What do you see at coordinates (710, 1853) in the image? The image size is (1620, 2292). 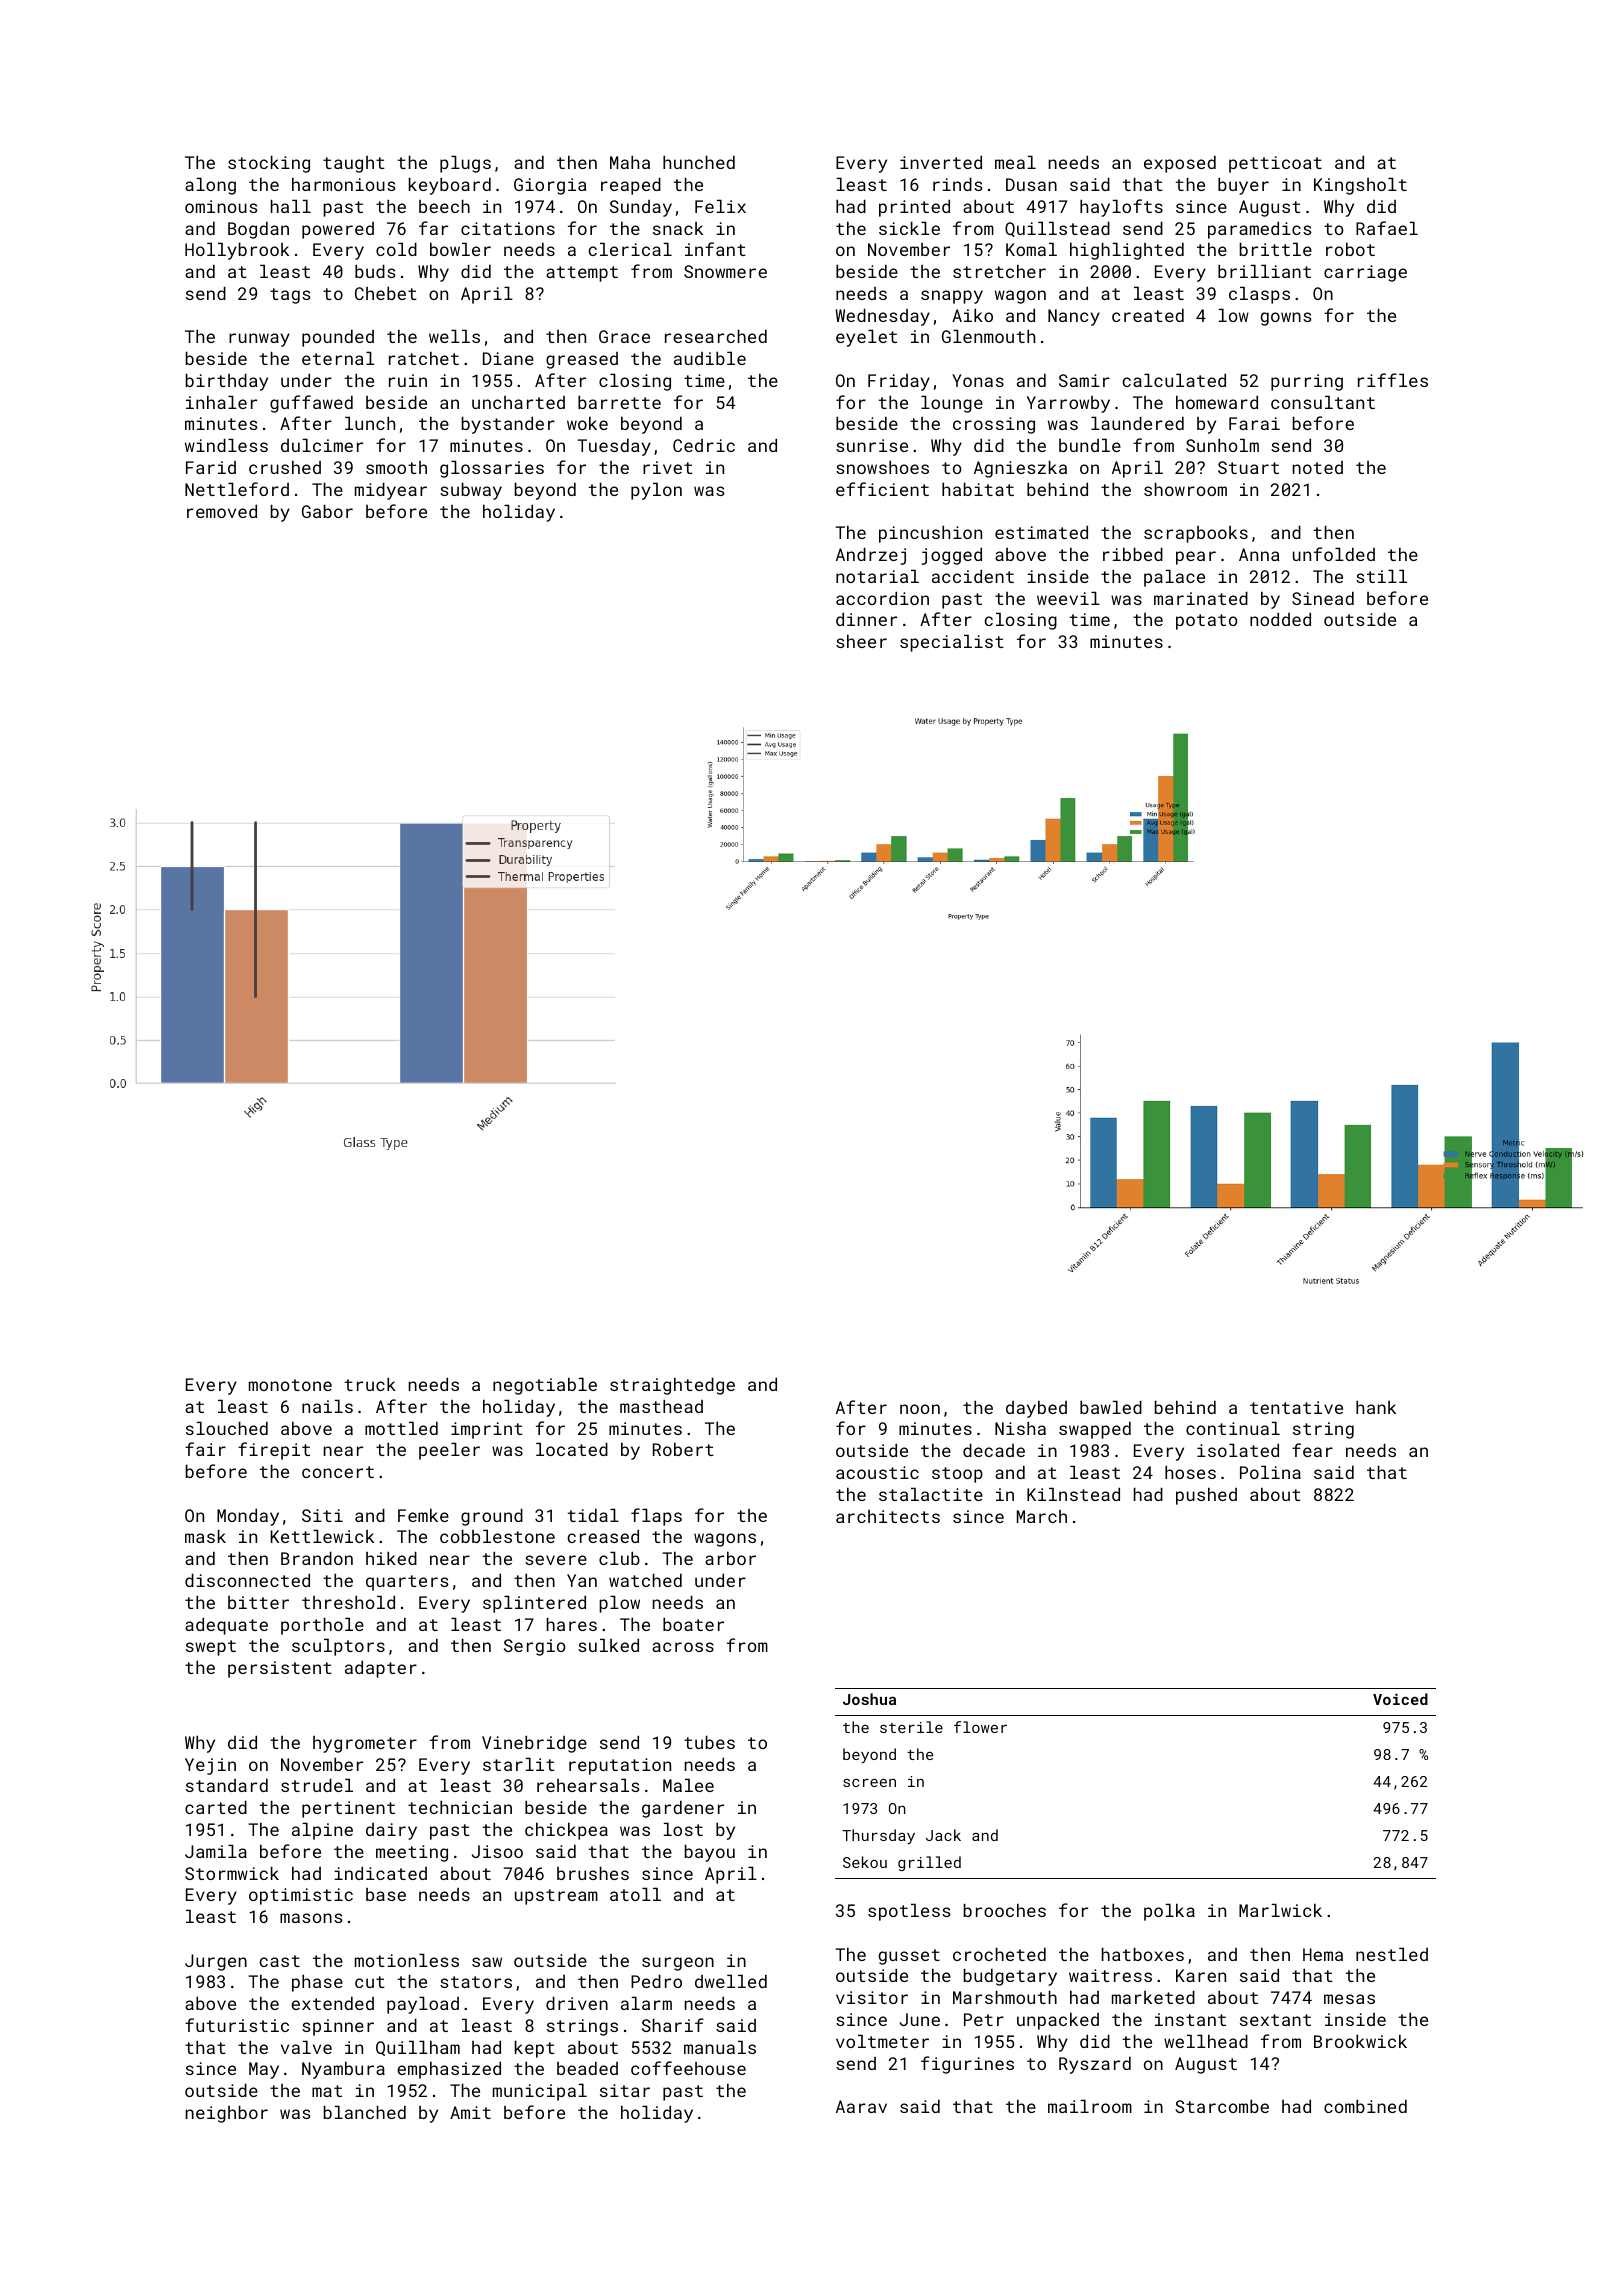 I see `bayou` at bounding box center [710, 1853].
